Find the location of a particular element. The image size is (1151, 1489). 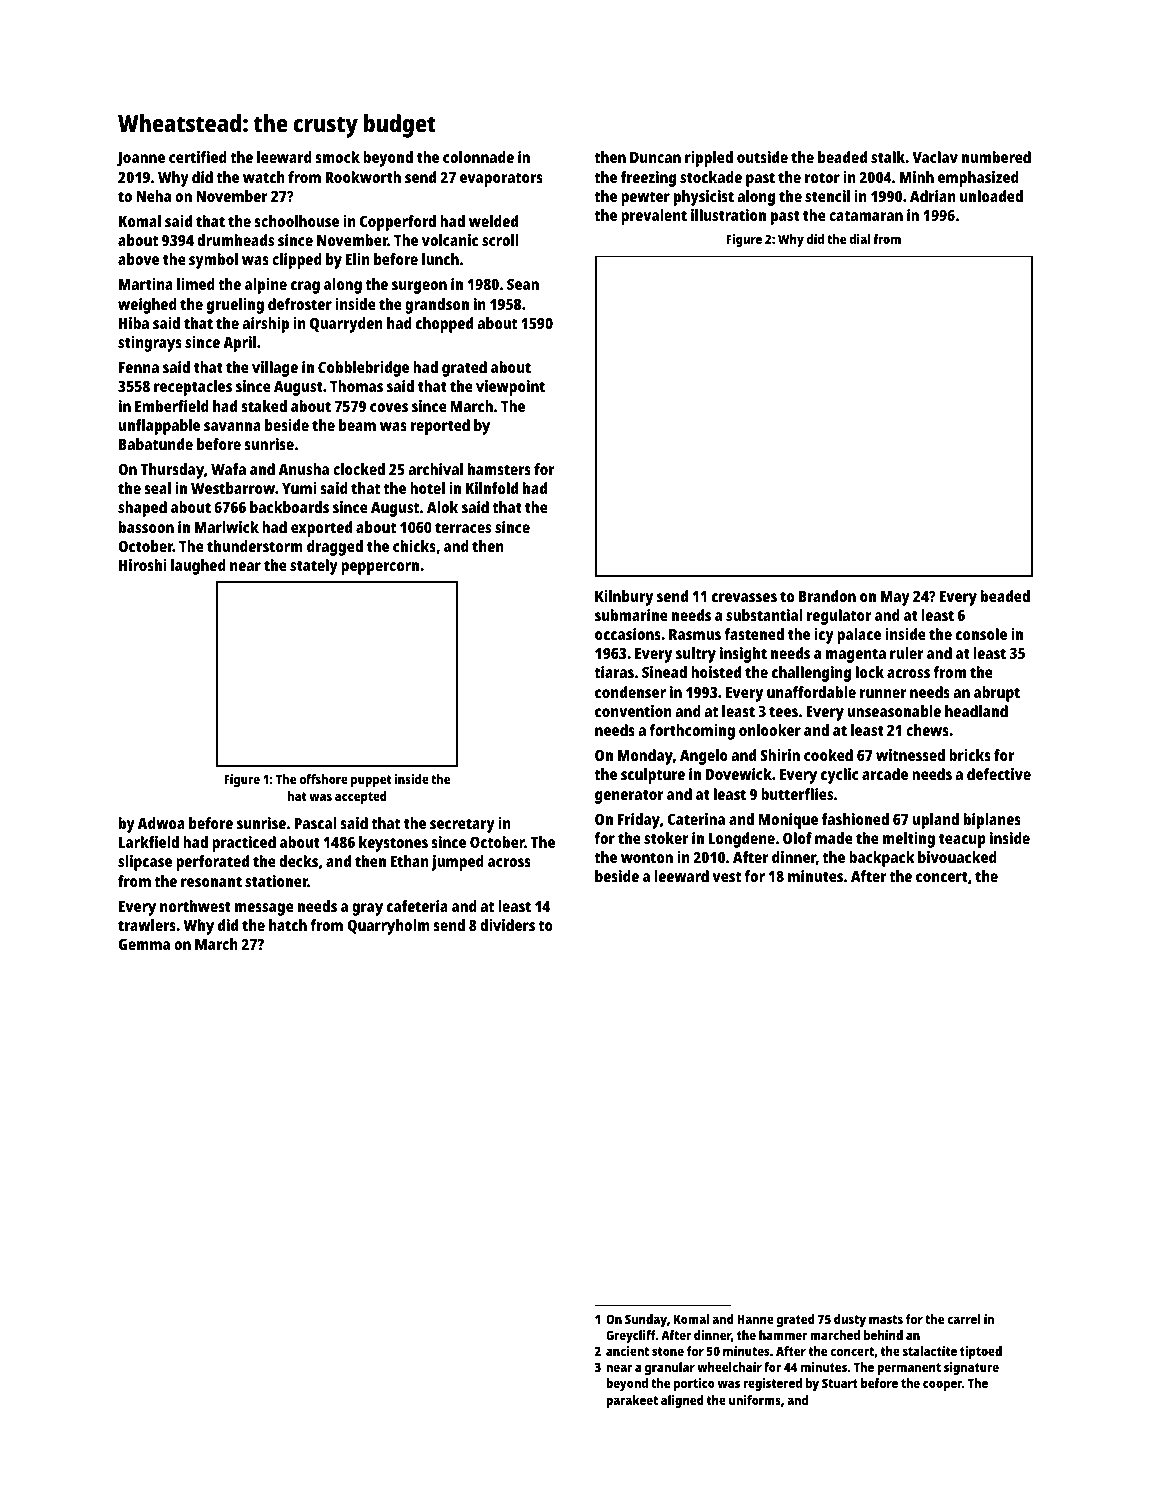

welded is located at coordinates (493, 221).
